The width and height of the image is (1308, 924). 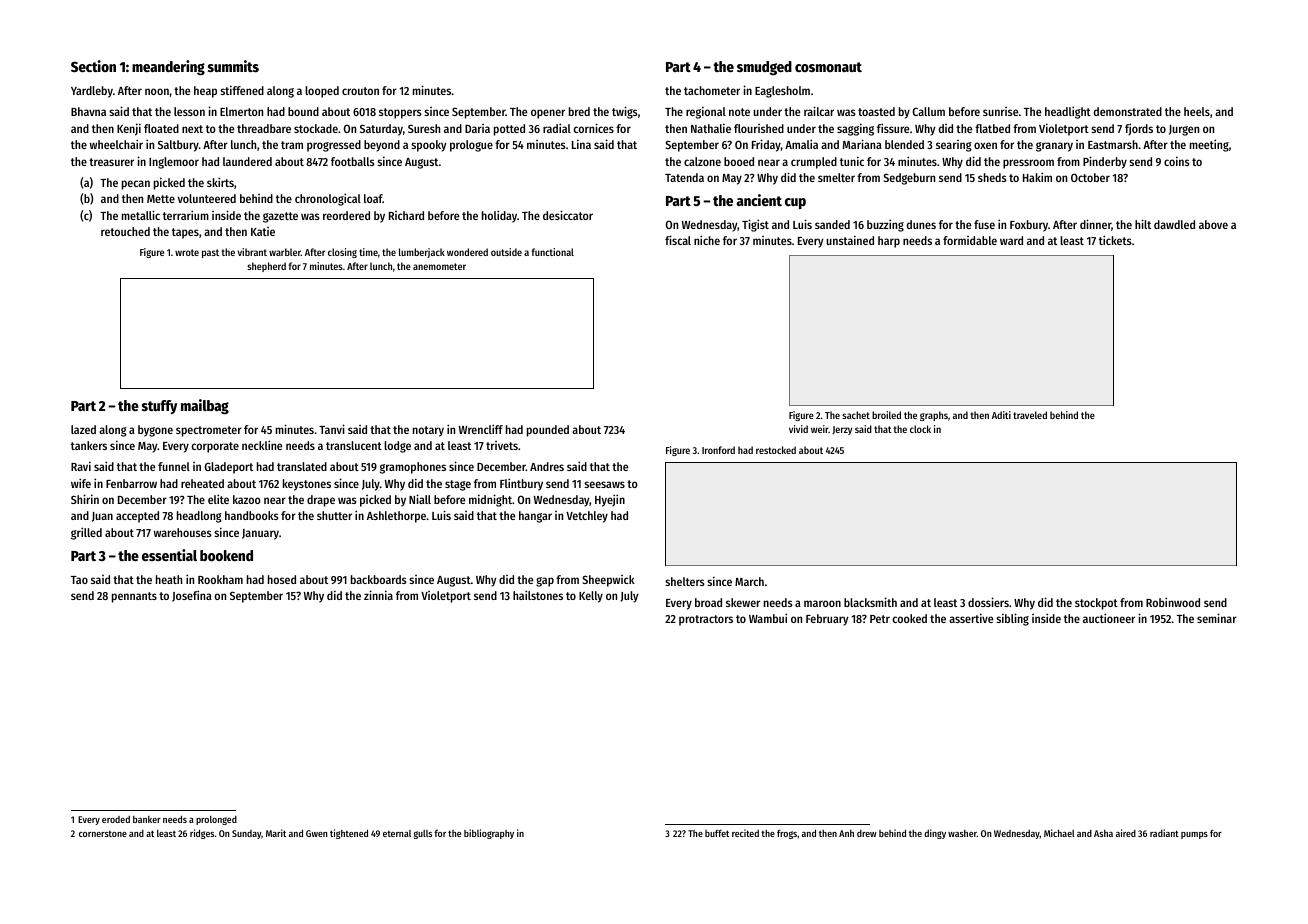 What do you see at coordinates (1173, 602) in the image?
I see `Robinwood` at bounding box center [1173, 602].
